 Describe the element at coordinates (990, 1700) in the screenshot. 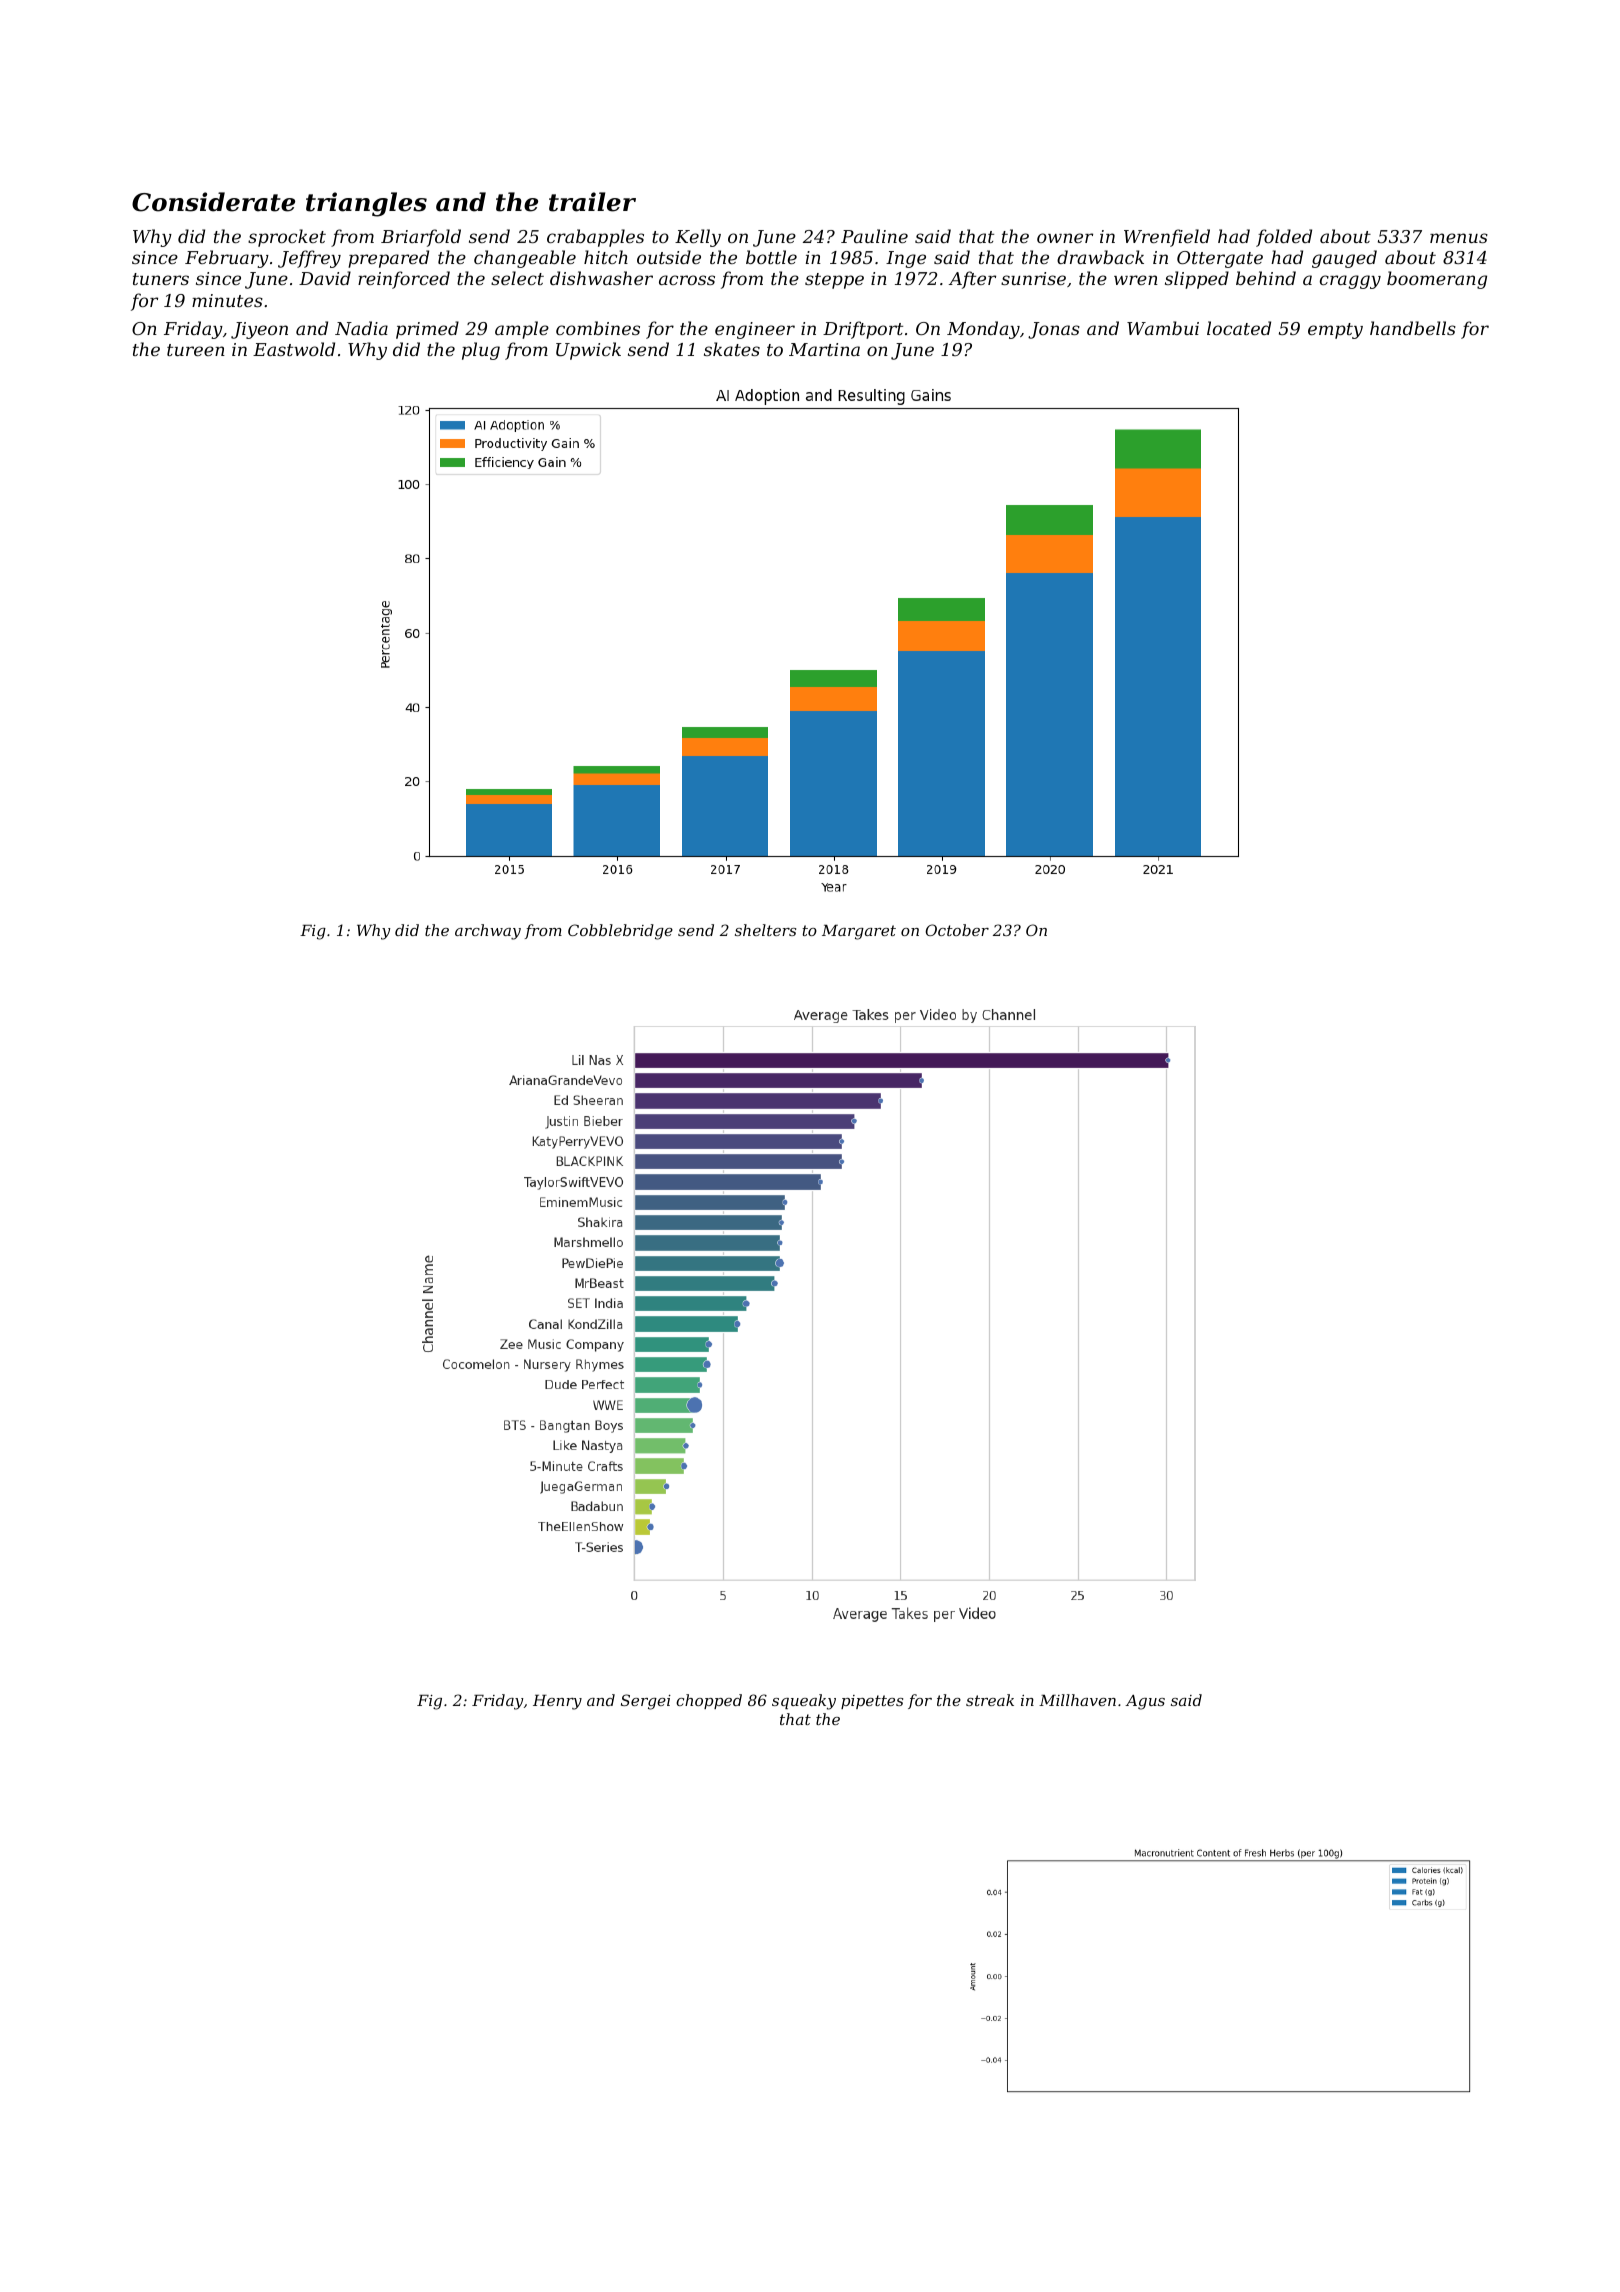

I see `streak` at that location.
